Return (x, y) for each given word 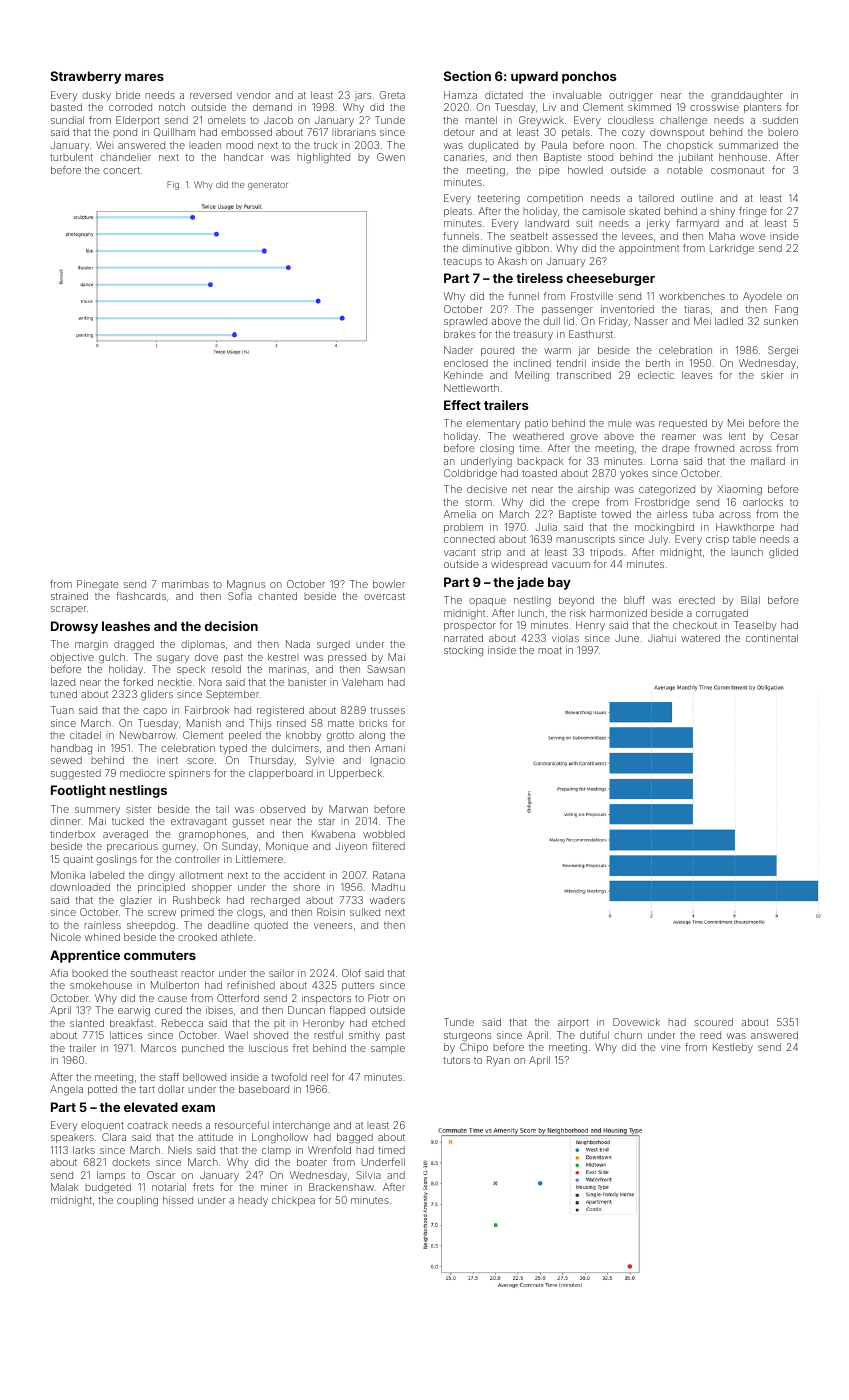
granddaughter (747, 96)
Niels (180, 1150)
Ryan (498, 1061)
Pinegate (98, 585)
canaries (464, 157)
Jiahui (662, 638)
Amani (390, 748)
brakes (460, 334)
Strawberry (85, 77)
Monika (68, 875)
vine (671, 1047)
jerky (658, 224)
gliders (157, 695)
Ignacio (388, 761)
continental (772, 638)
